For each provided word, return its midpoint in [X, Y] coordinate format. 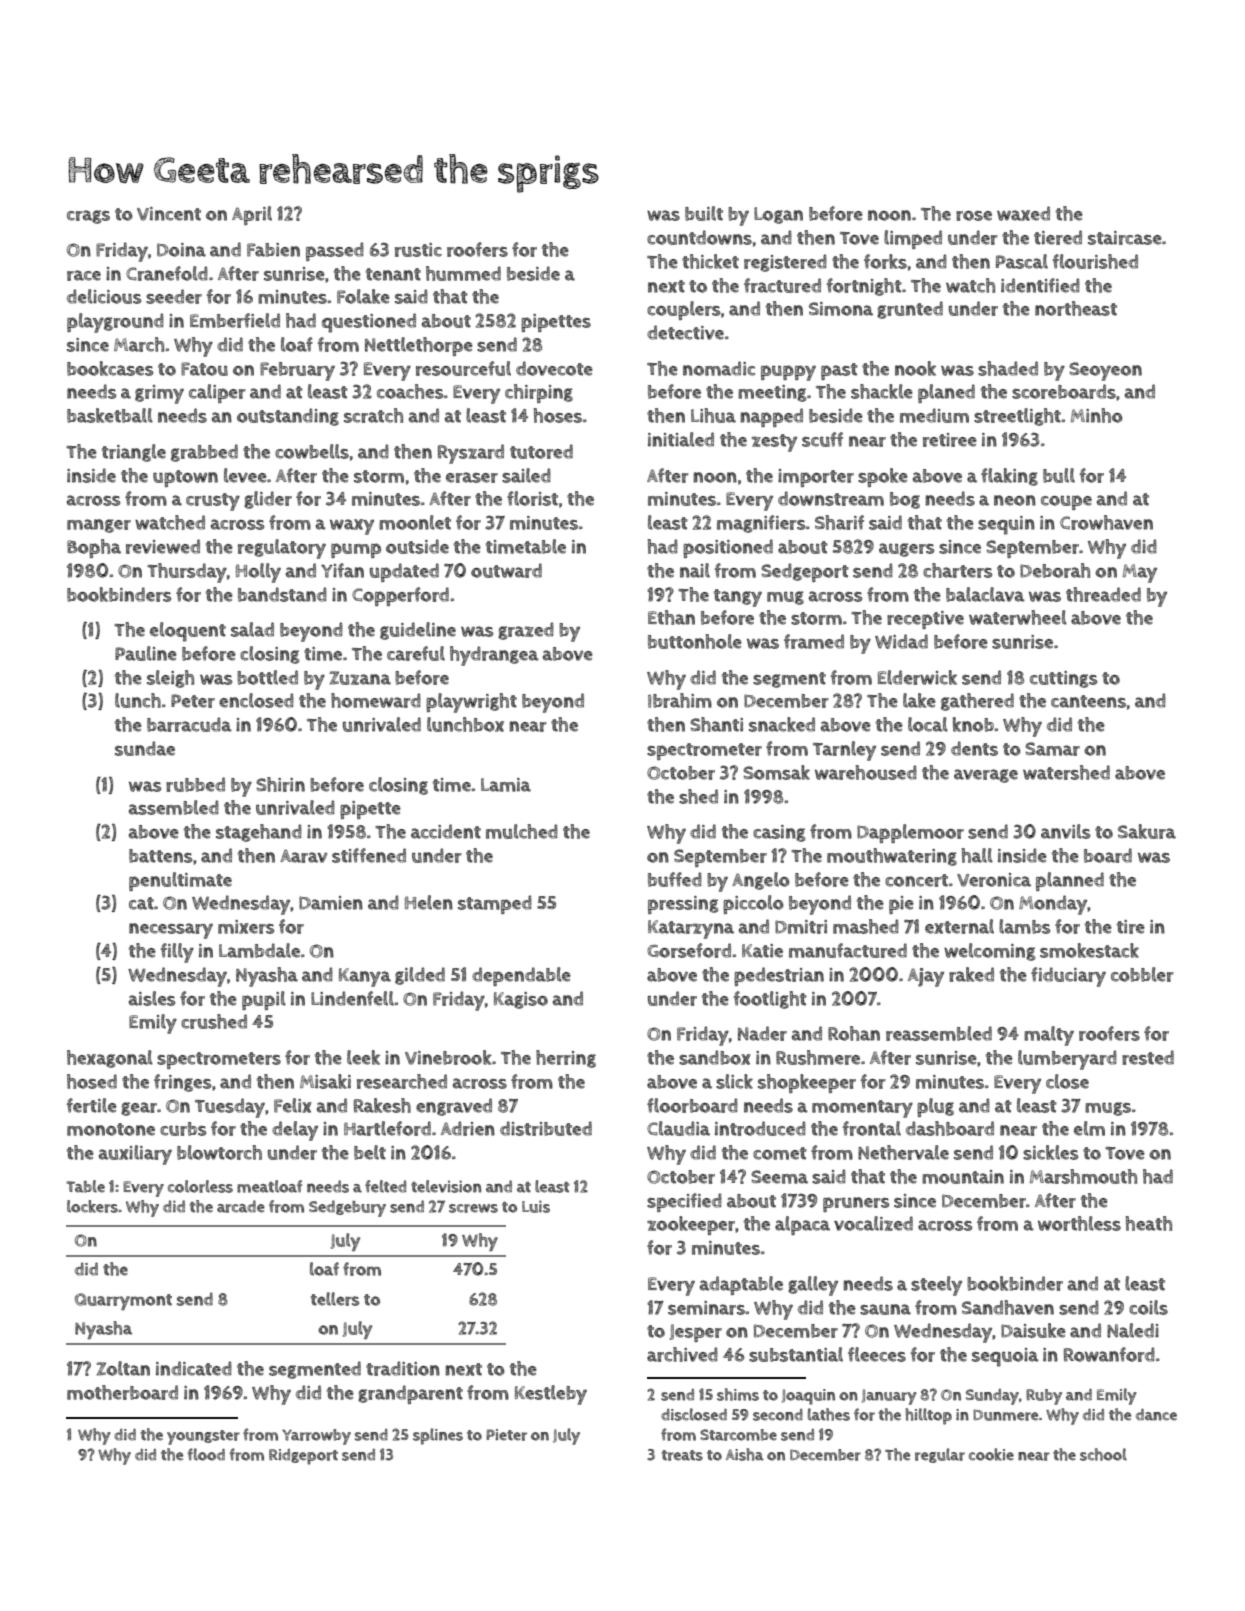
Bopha [94, 548]
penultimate [180, 881]
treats [682, 1455]
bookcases [110, 368]
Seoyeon [1105, 371]
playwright [471, 703]
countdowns [699, 237]
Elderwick [917, 677]
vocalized [873, 1223]
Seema [779, 1177]
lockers [92, 1206]
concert [916, 880]
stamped [495, 904]
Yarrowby [316, 1437]
